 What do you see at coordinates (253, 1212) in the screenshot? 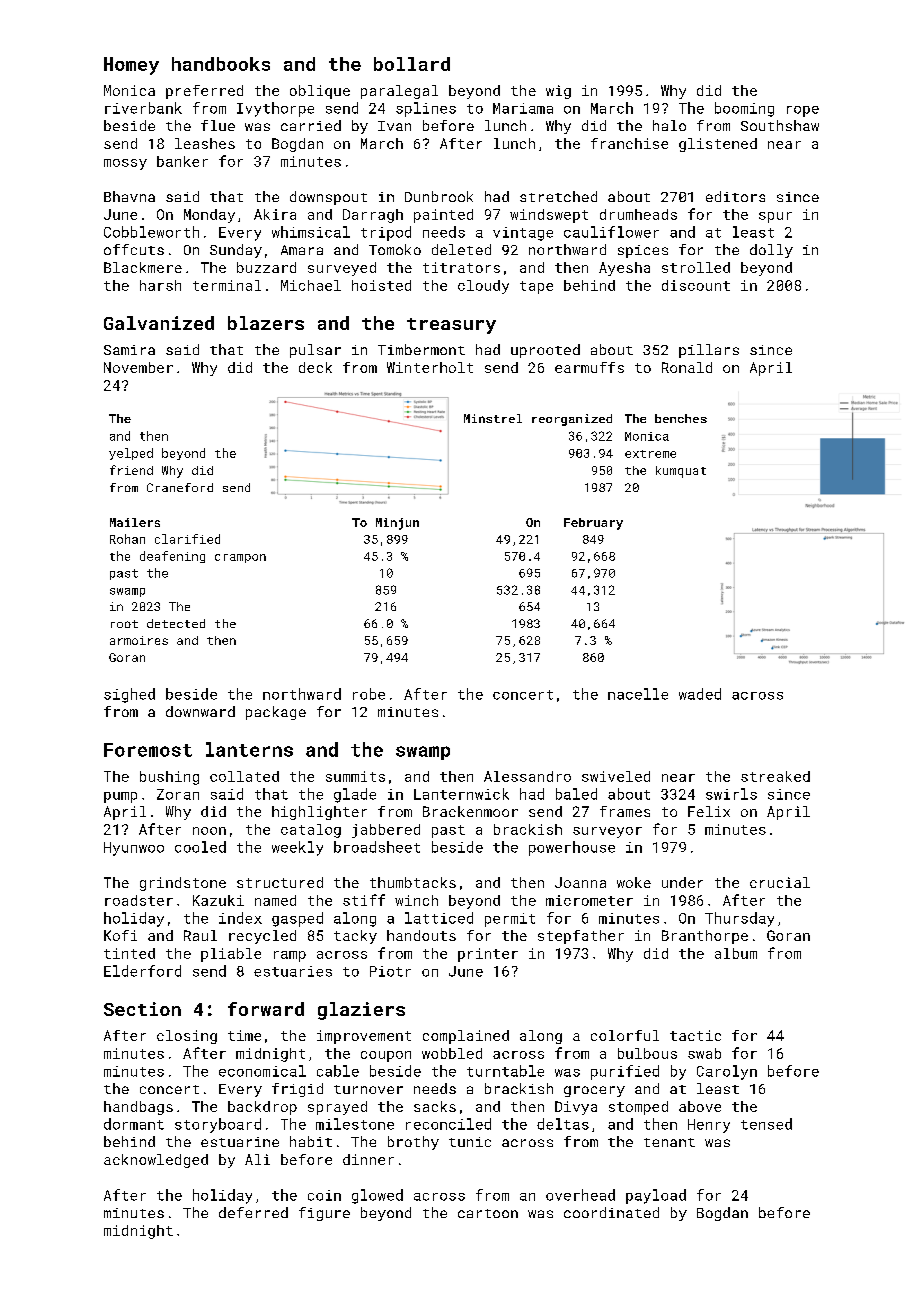
I see `deferred` at bounding box center [253, 1212].
